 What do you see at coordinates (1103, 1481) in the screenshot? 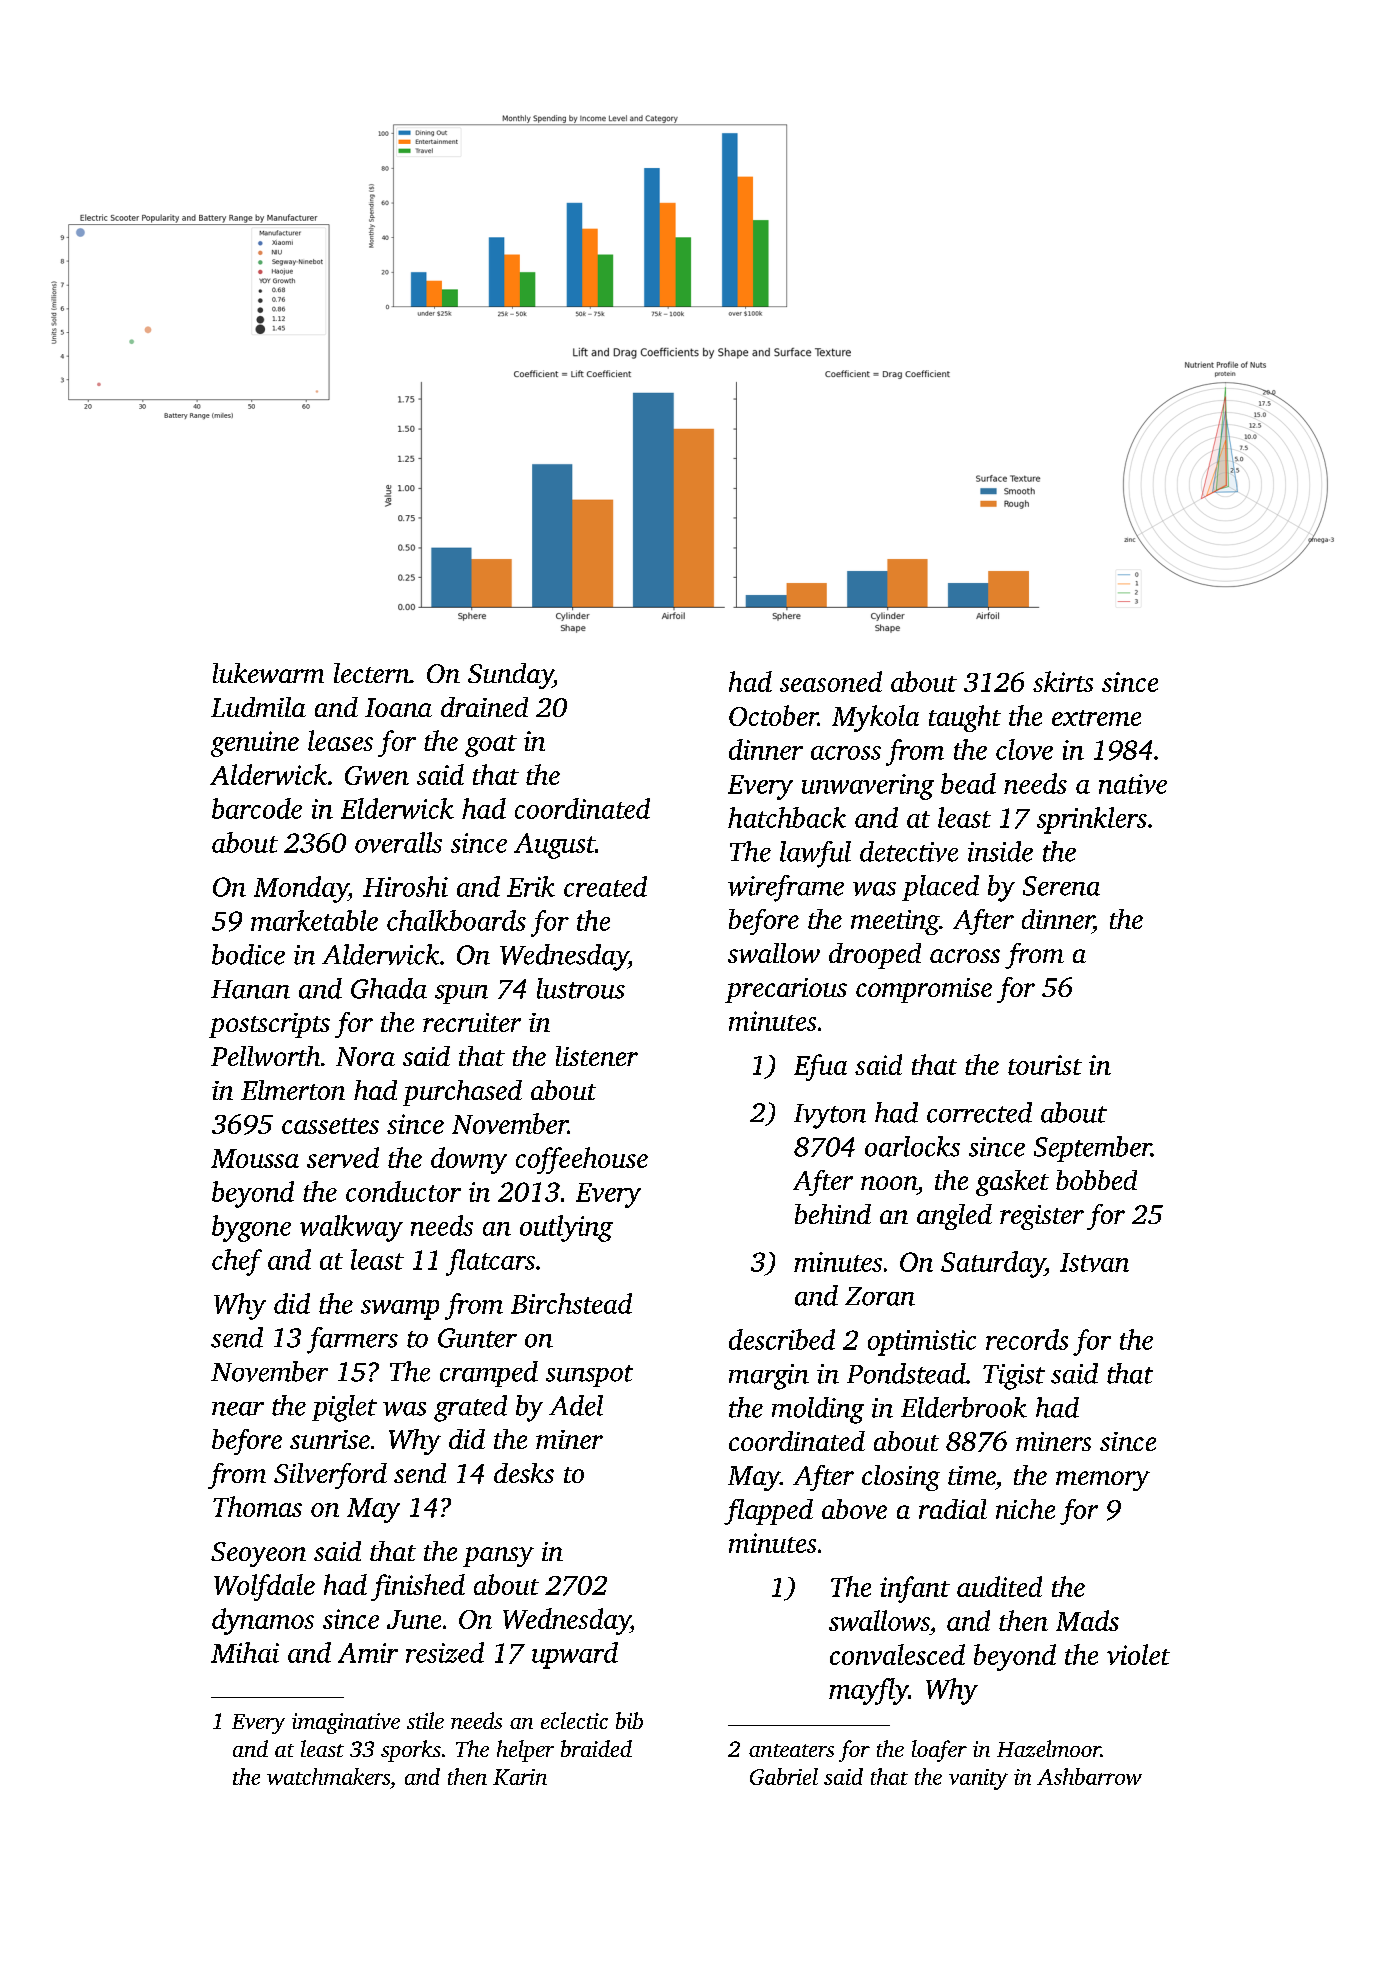
I see `memory` at bounding box center [1103, 1481].
